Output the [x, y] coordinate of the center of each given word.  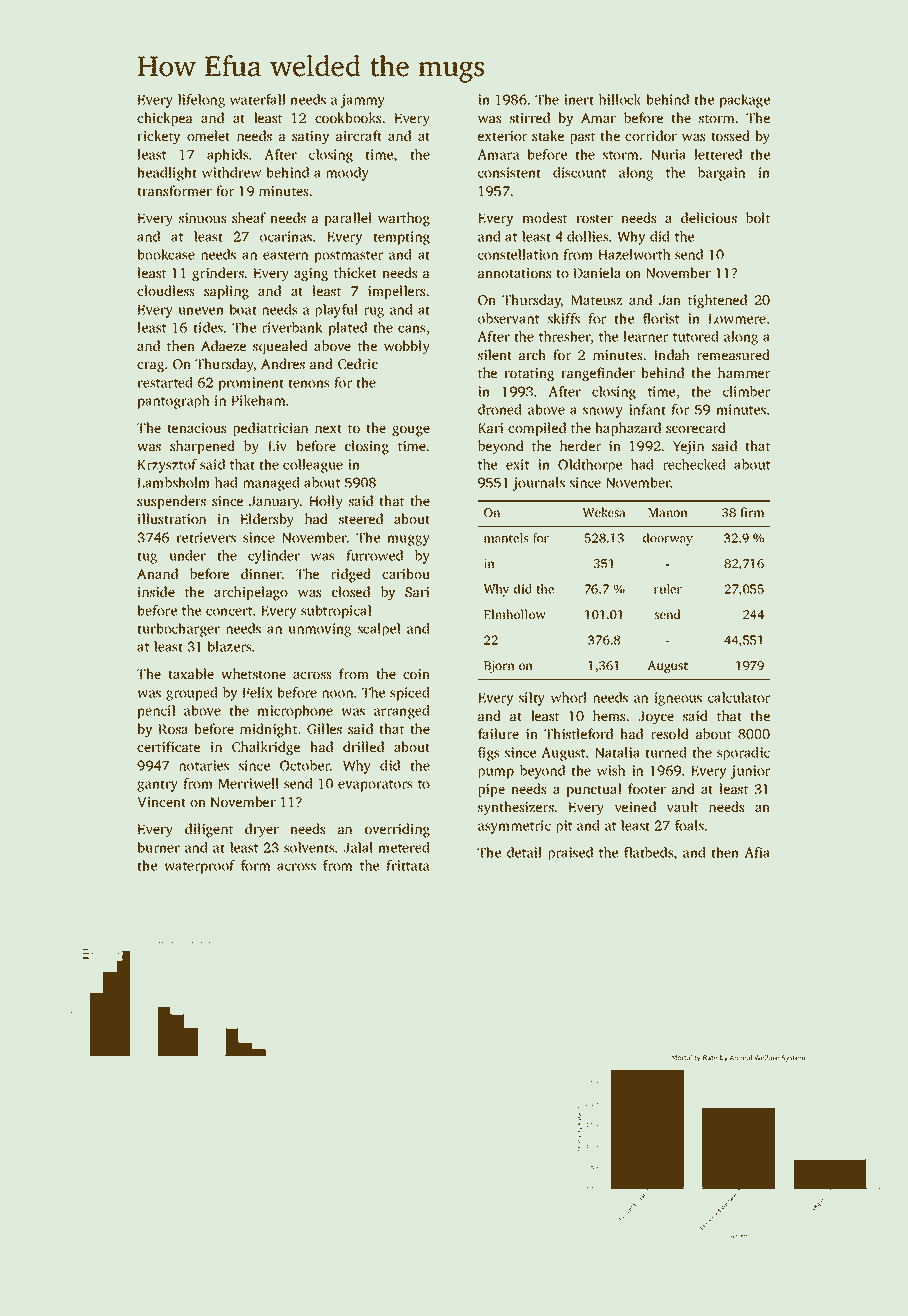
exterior [502, 136]
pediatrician [270, 429]
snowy [603, 412]
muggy [409, 540]
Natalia [617, 752]
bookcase [166, 254]
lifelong [201, 101]
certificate [168, 746]
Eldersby [267, 520]
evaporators [375, 786]
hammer [744, 372]
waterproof [199, 867]
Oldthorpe [590, 466]
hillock [620, 99]
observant [508, 318]
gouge [411, 431]
